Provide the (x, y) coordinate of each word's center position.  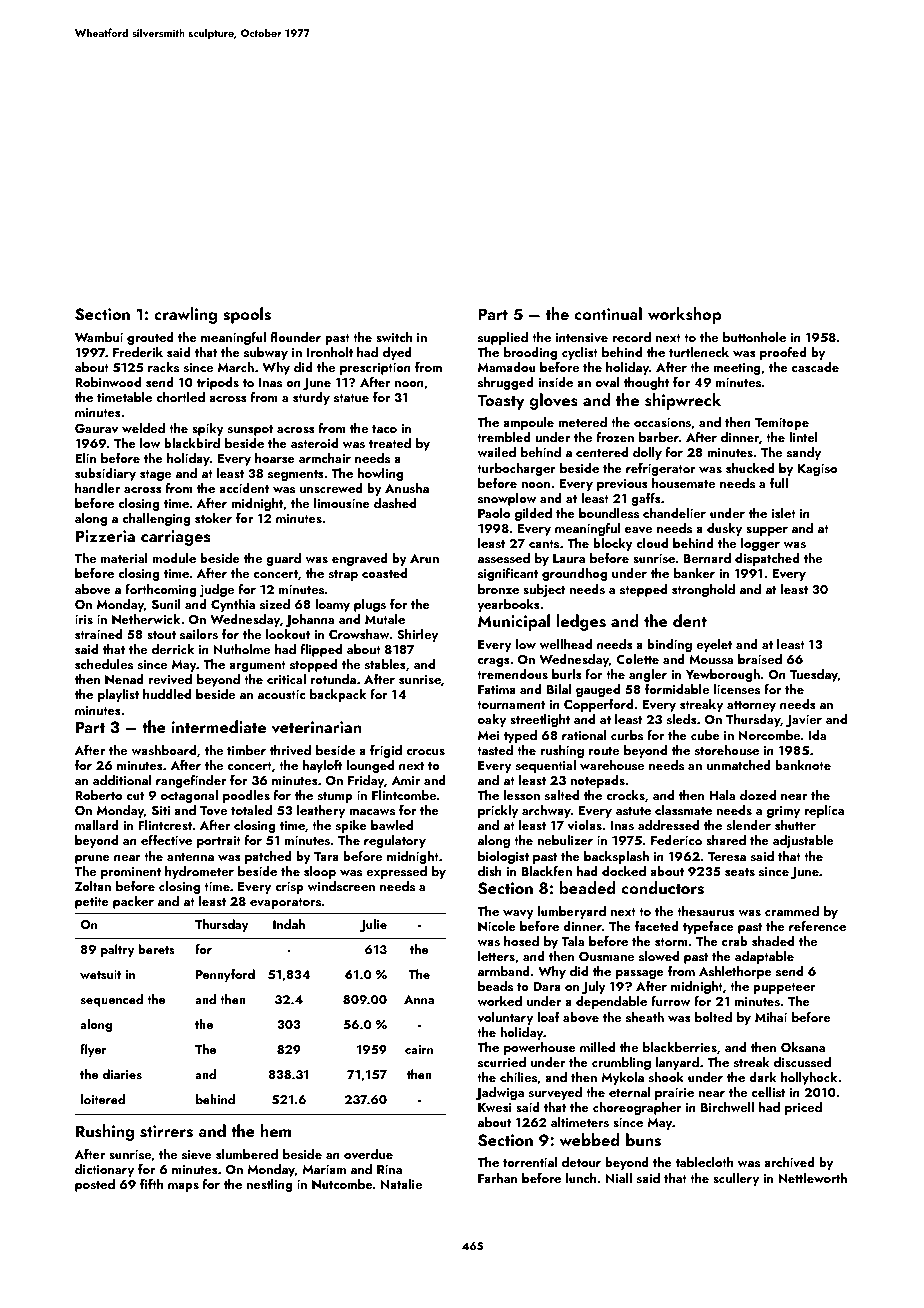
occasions (662, 422)
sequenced (112, 1000)
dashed (395, 503)
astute (633, 811)
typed (520, 736)
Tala (573, 941)
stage (155, 475)
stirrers (166, 1131)
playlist (118, 695)
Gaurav (96, 429)
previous (622, 485)
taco (384, 429)
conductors (663, 888)
